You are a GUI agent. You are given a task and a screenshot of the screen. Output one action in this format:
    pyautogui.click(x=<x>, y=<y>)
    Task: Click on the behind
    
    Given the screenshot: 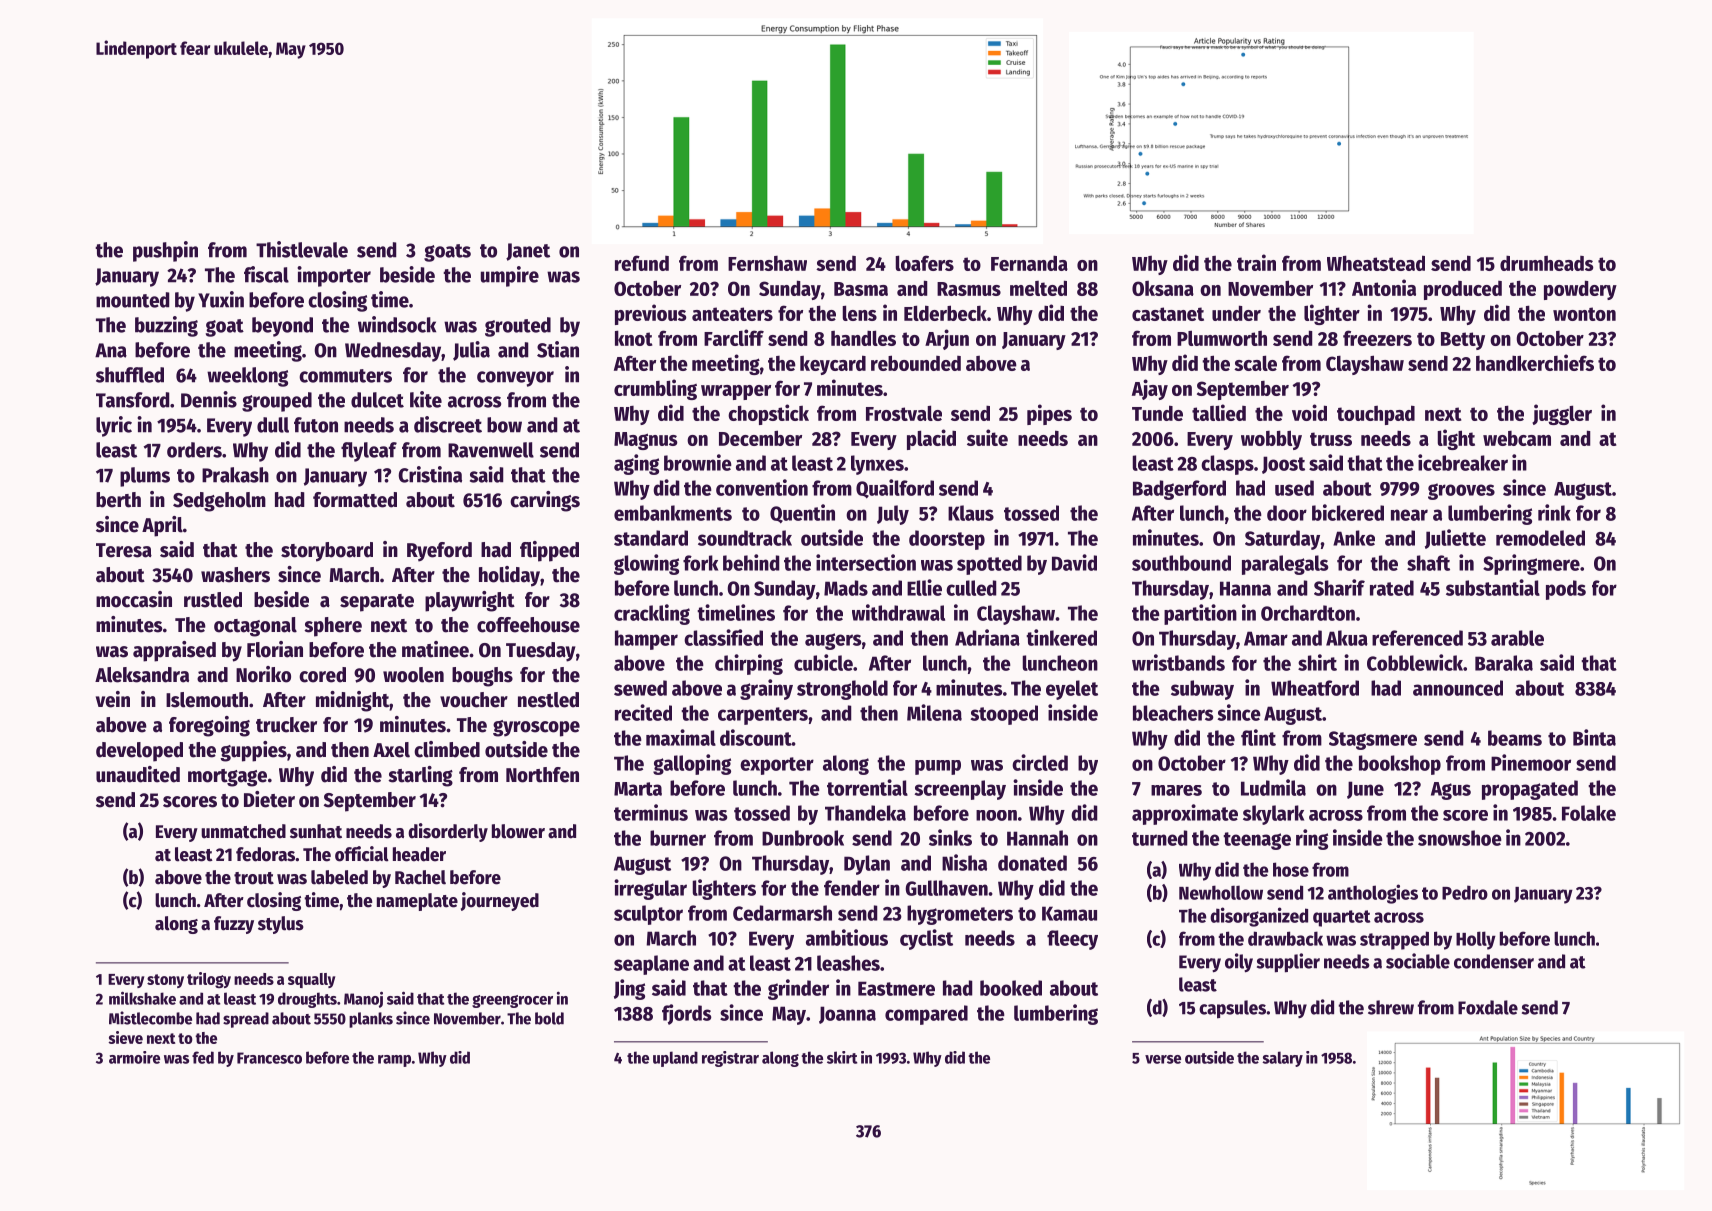 What is the action you would take?
    pyautogui.click(x=751, y=562)
